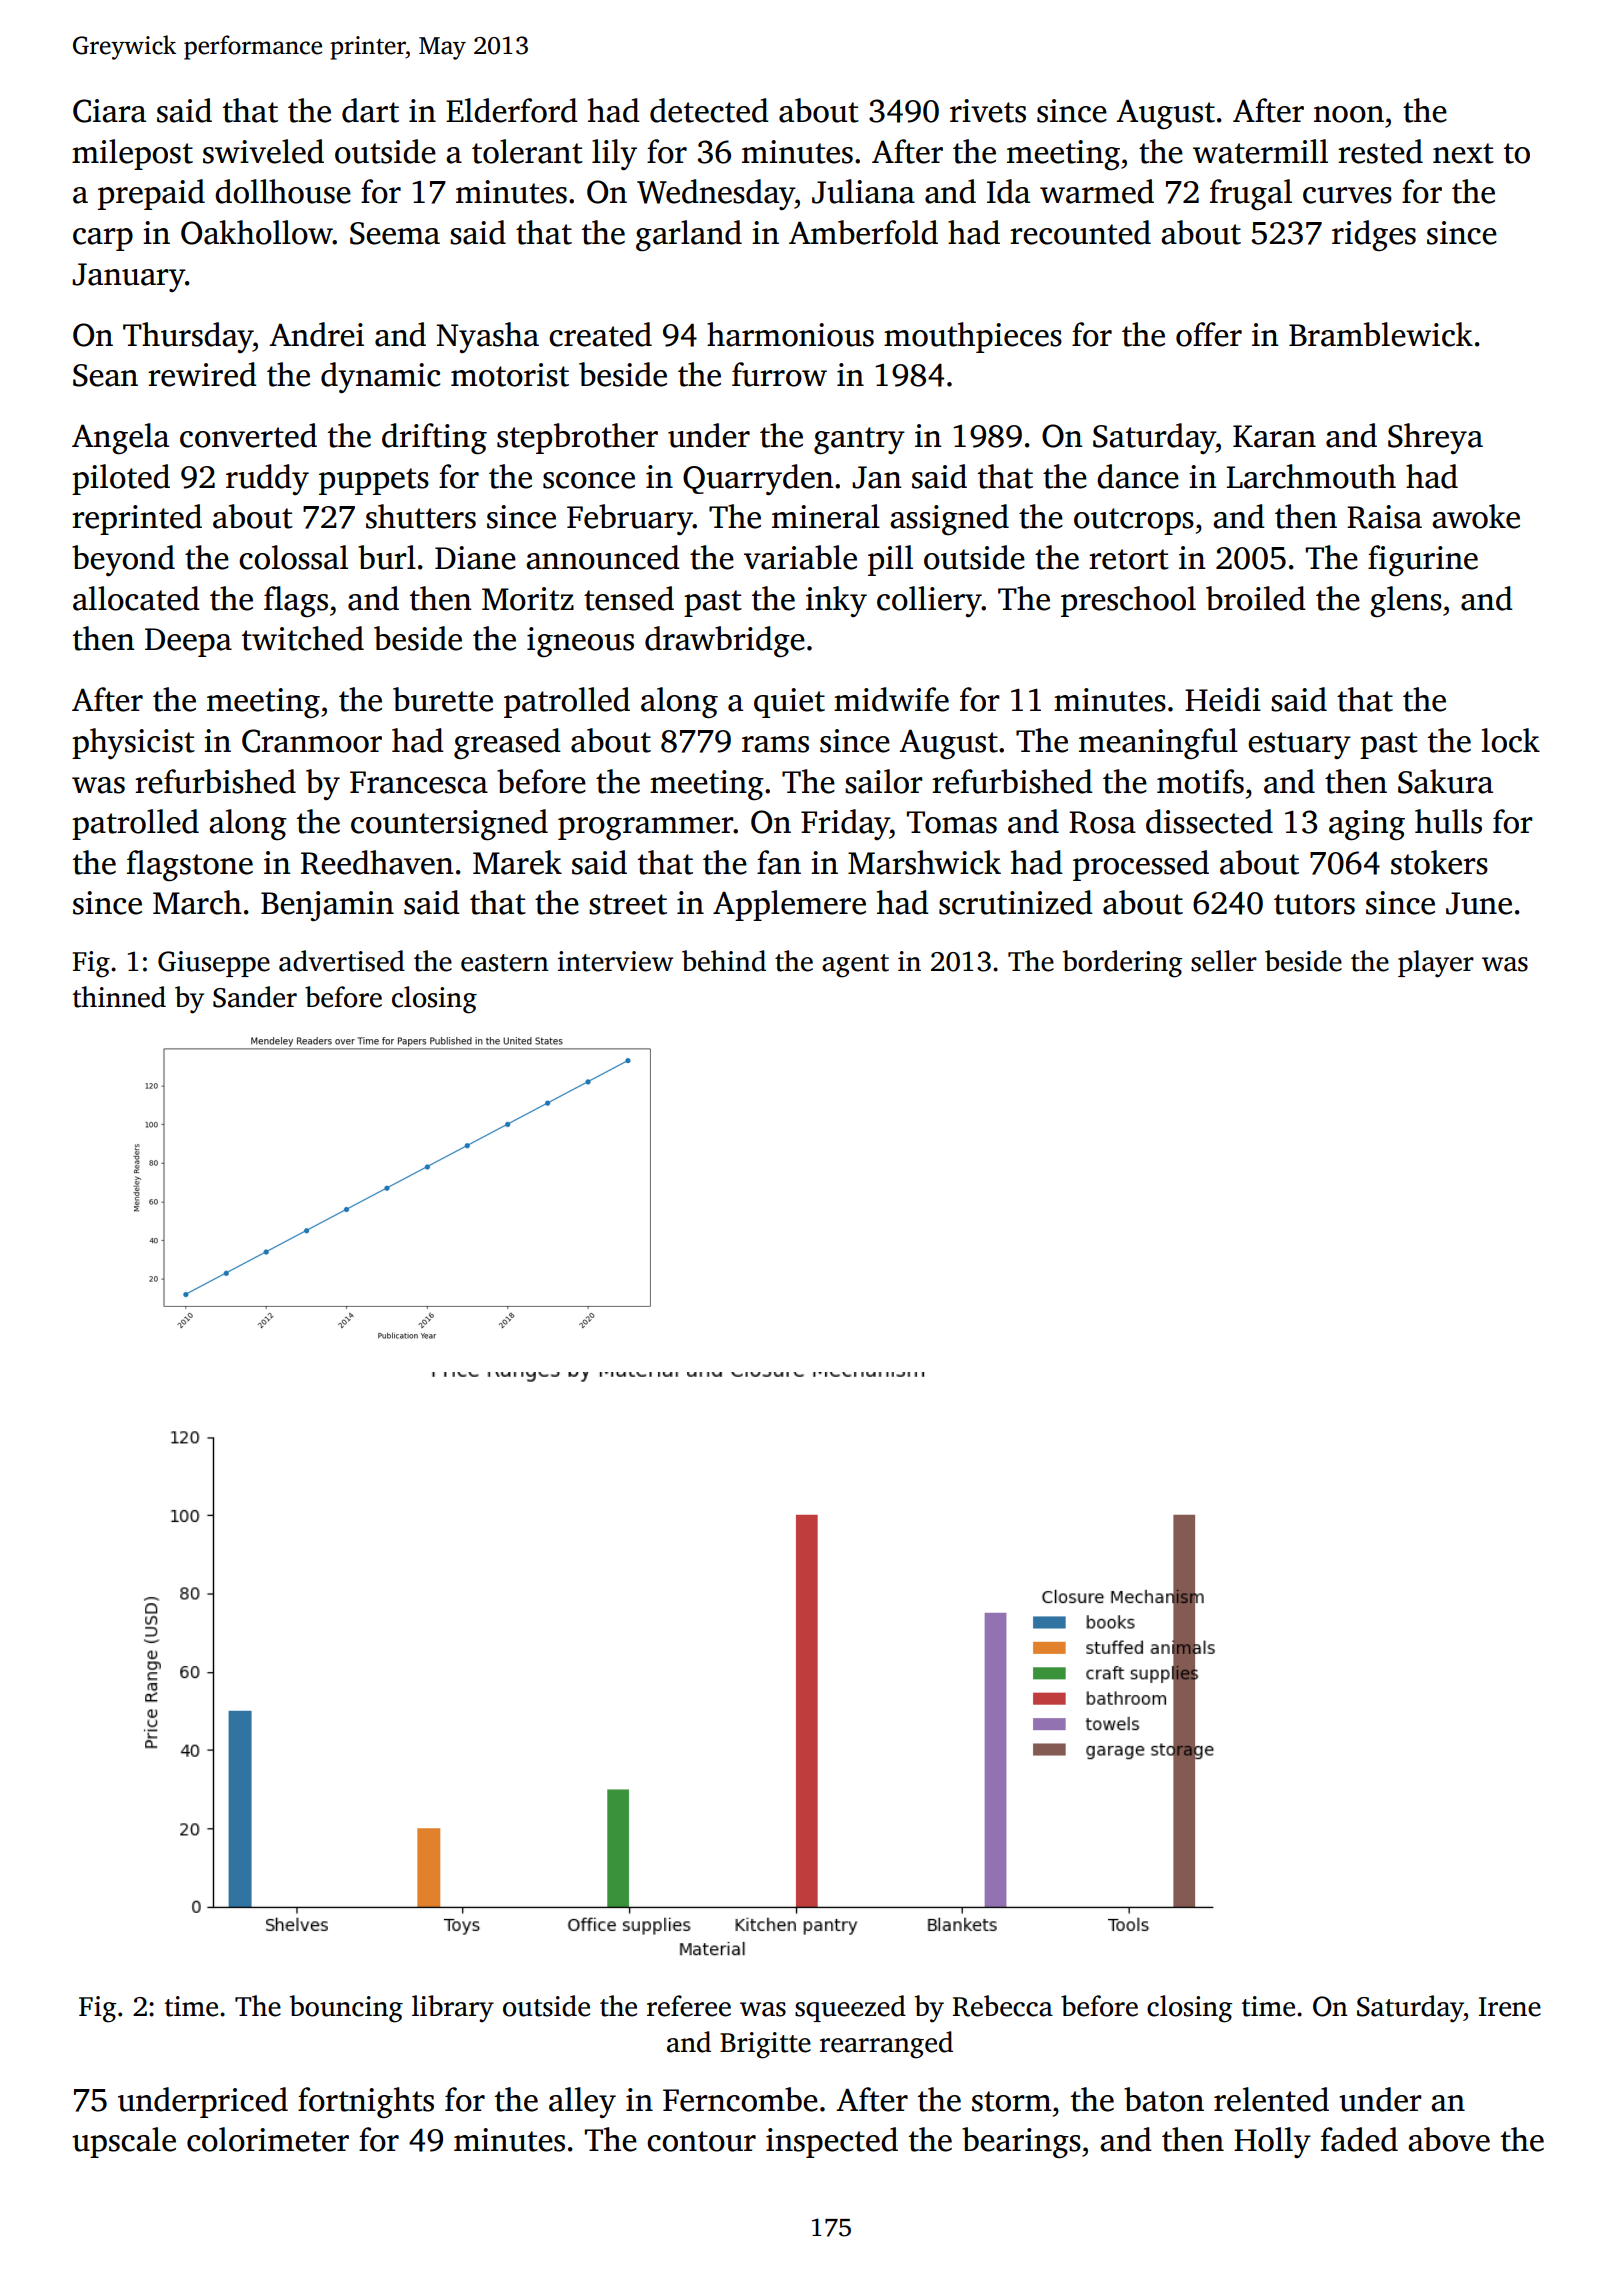 This page has height=2292, width=1620. Describe the element at coordinates (1251, 195) in the page. I see `frugal` at that location.
